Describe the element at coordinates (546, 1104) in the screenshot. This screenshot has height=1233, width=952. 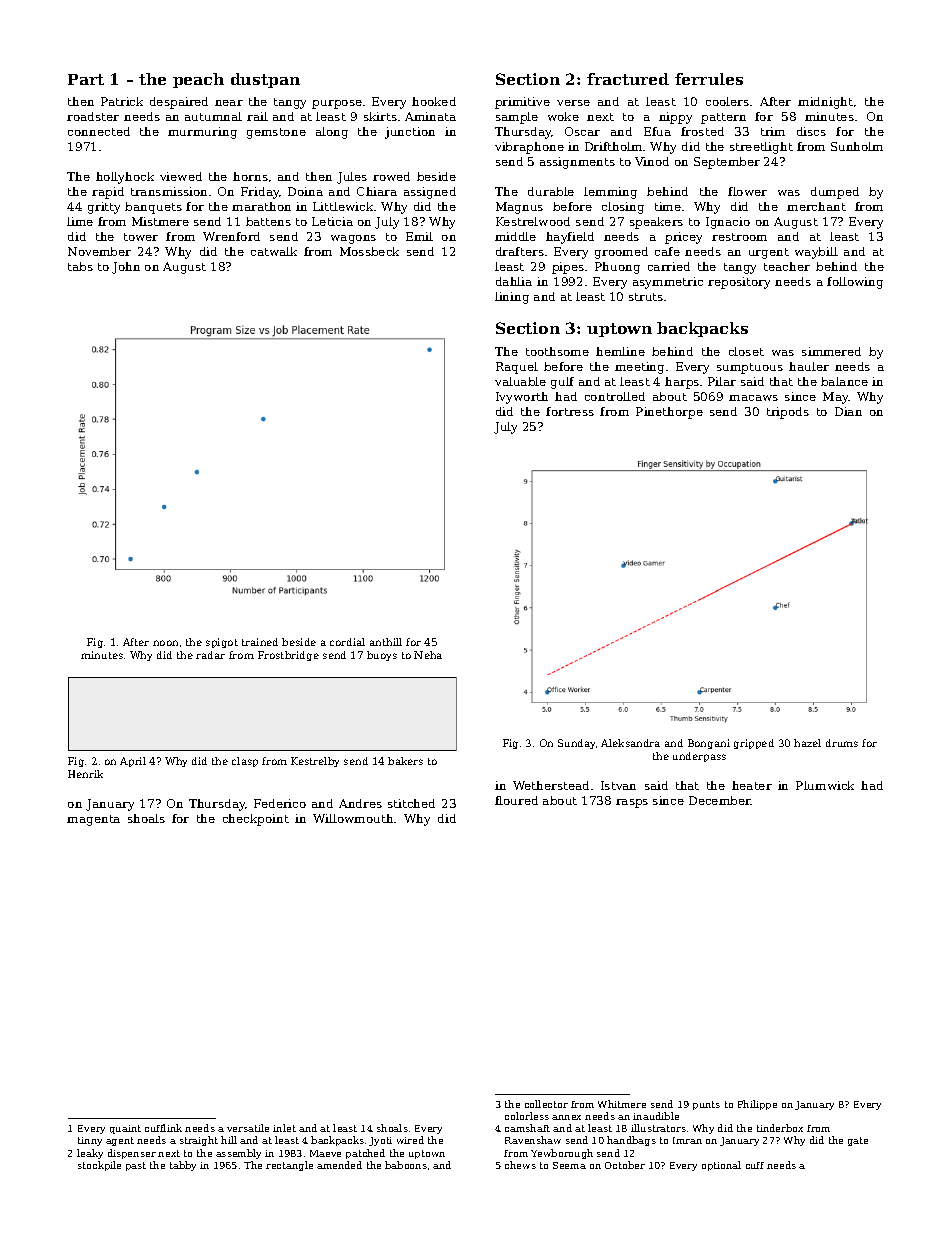
I see `collector` at that location.
